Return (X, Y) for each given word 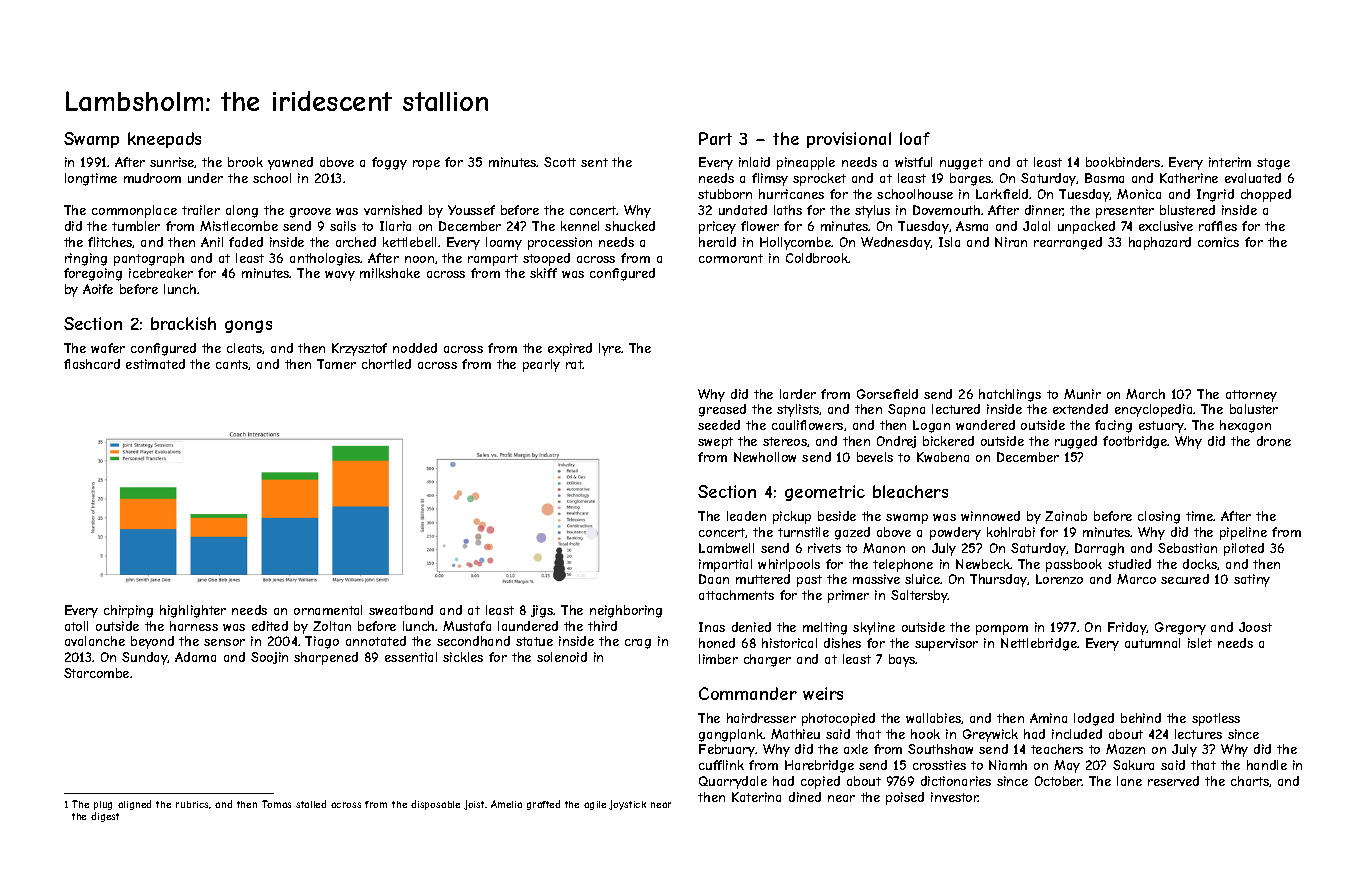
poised (905, 798)
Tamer (336, 364)
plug (103, 805)
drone (1274, 441)
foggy (389, 163)
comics (1218, 242)
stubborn (725, 194)
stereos (785, 441)
